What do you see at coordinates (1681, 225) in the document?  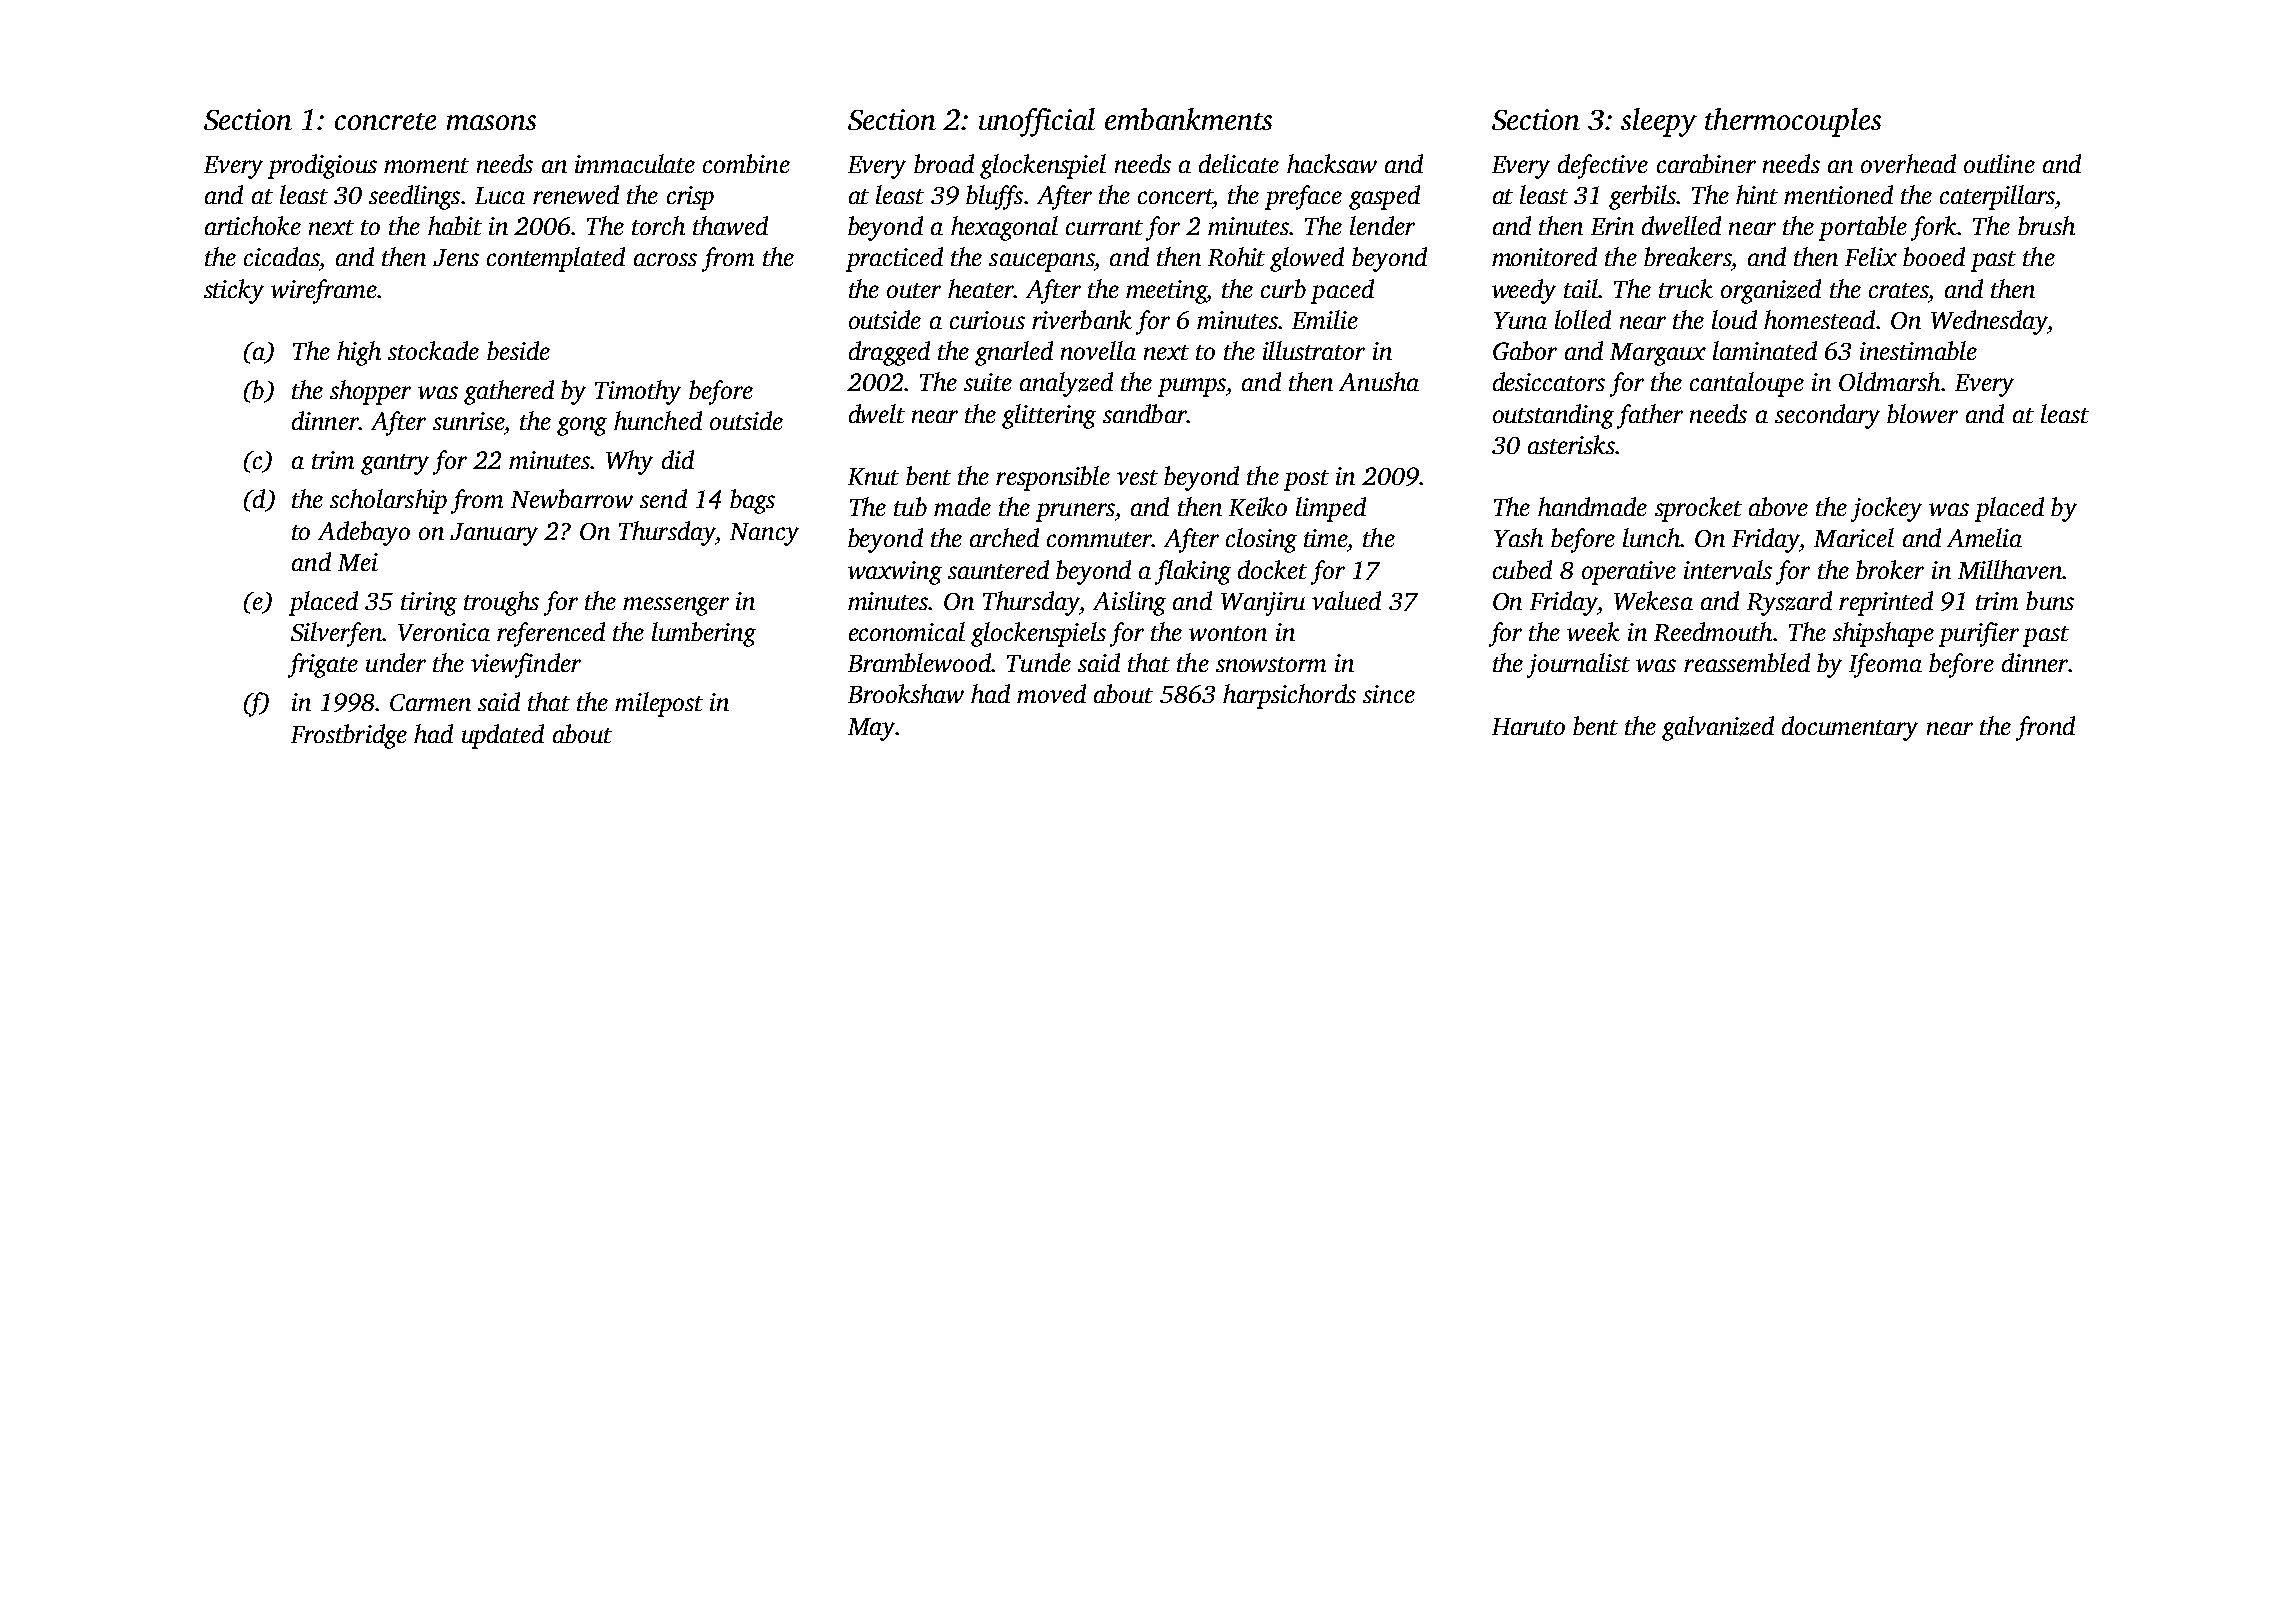 I see `dwelled` at bounding box center [1681, 225].
